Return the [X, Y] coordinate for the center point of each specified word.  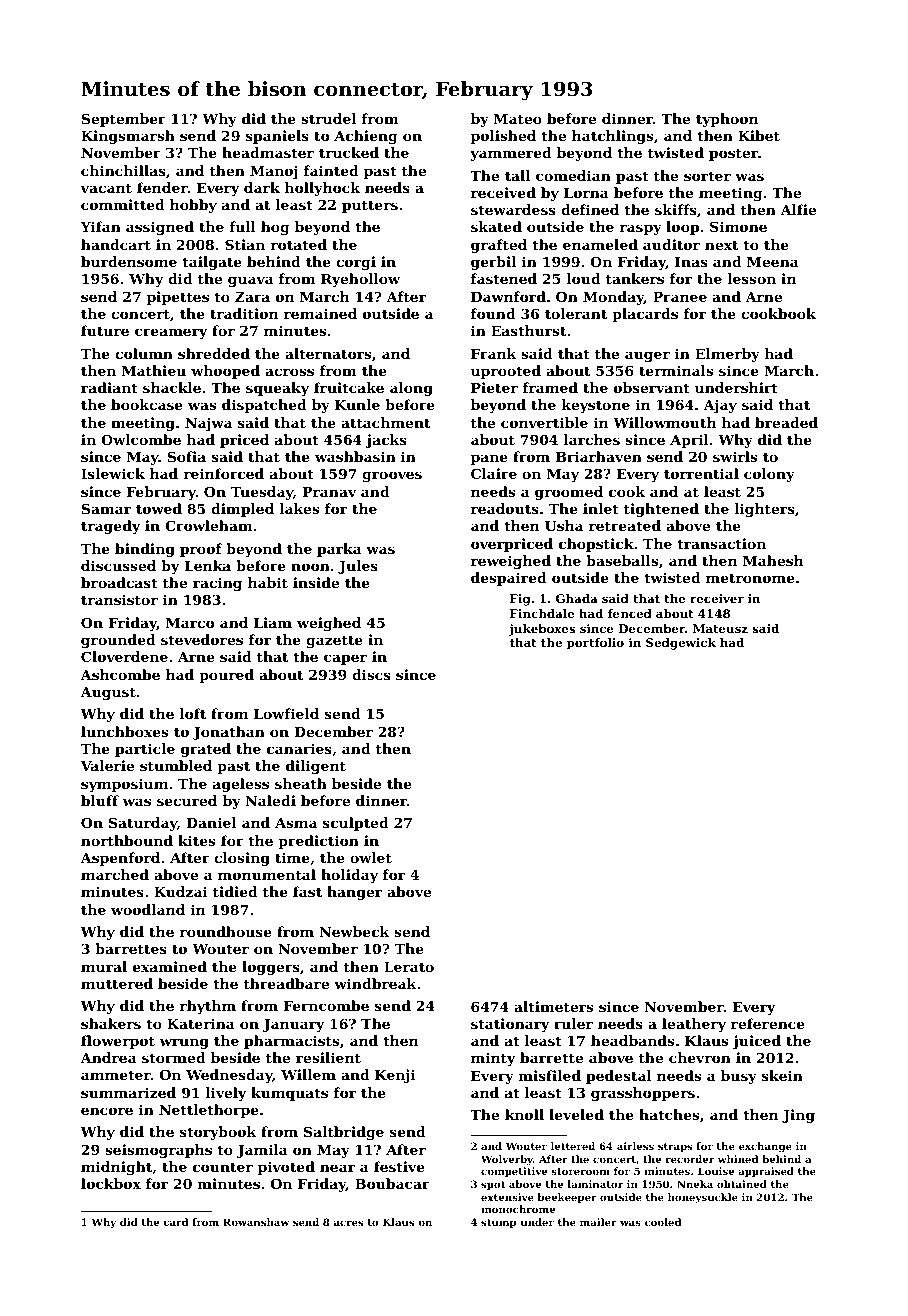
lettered [573, 1146]
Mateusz [720, 628]
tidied [235, 891]
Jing [798, 1116]
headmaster [268, 152]
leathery [694, 1025]
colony [769, 475]
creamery [171, 333]
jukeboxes [541, 630]
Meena [773, 262]
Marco [190, 623]
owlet [371, 857]
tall [517, 175]
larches [592, 439]
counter [223, 1167]
